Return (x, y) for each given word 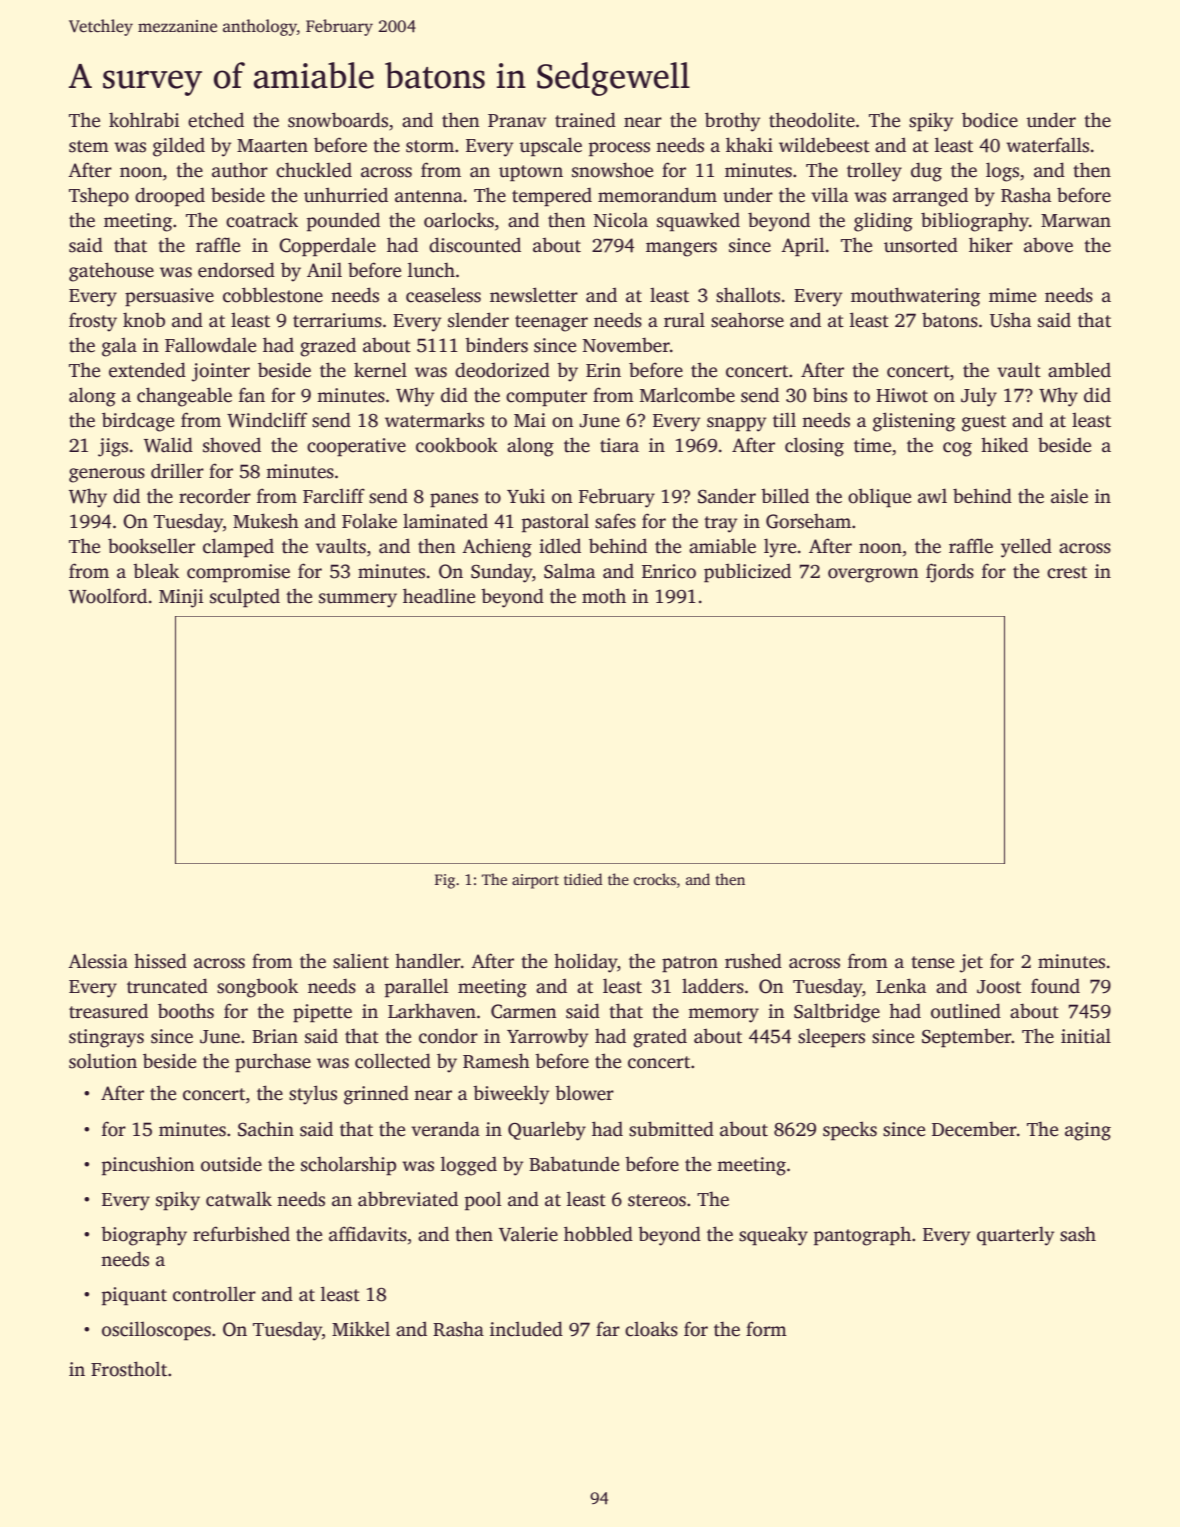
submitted (671, 1129)
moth (604, 596)
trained (585, 120)
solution (103, 1061)
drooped (170, 197)
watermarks (434, 420)
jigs (113, 447)
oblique (879, 498)
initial (1086, 1036)
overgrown (873, 575)
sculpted (245, 598)
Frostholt (129, 1369)
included (526, 1329)
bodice (990, 120)
